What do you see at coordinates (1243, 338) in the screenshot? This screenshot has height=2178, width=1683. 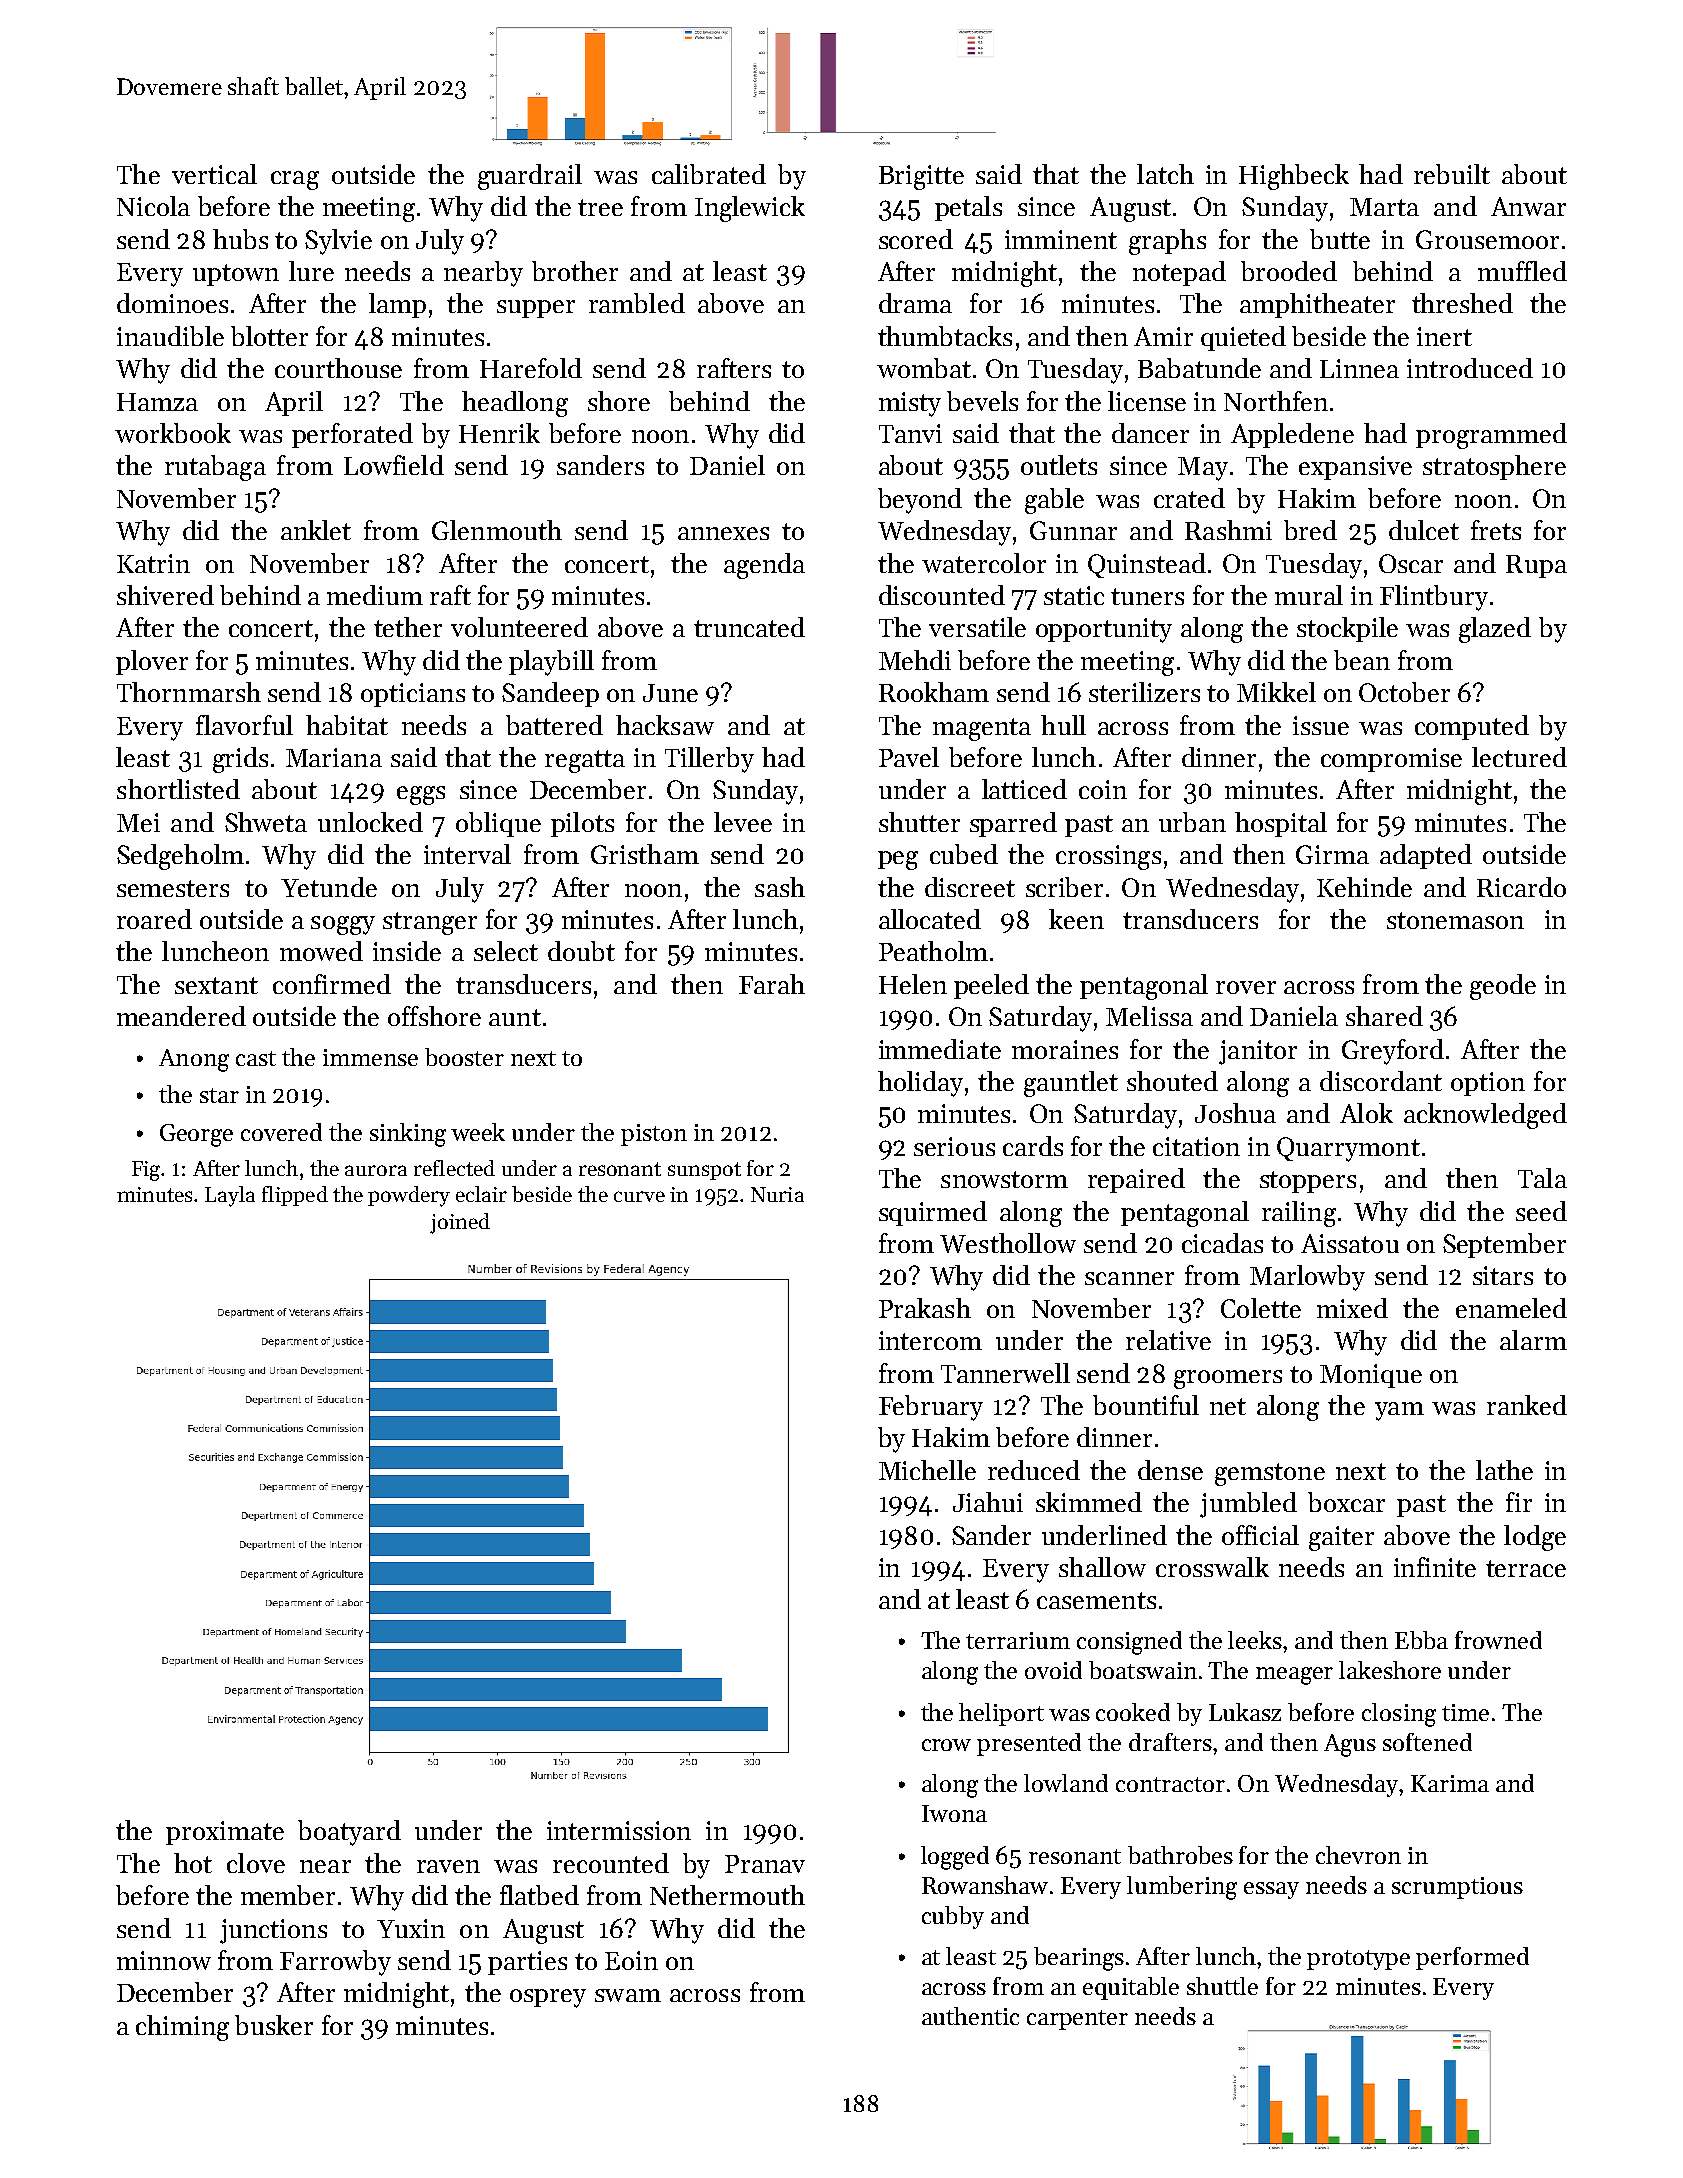 I see `quieted` at bounding box center [1243, 338].
